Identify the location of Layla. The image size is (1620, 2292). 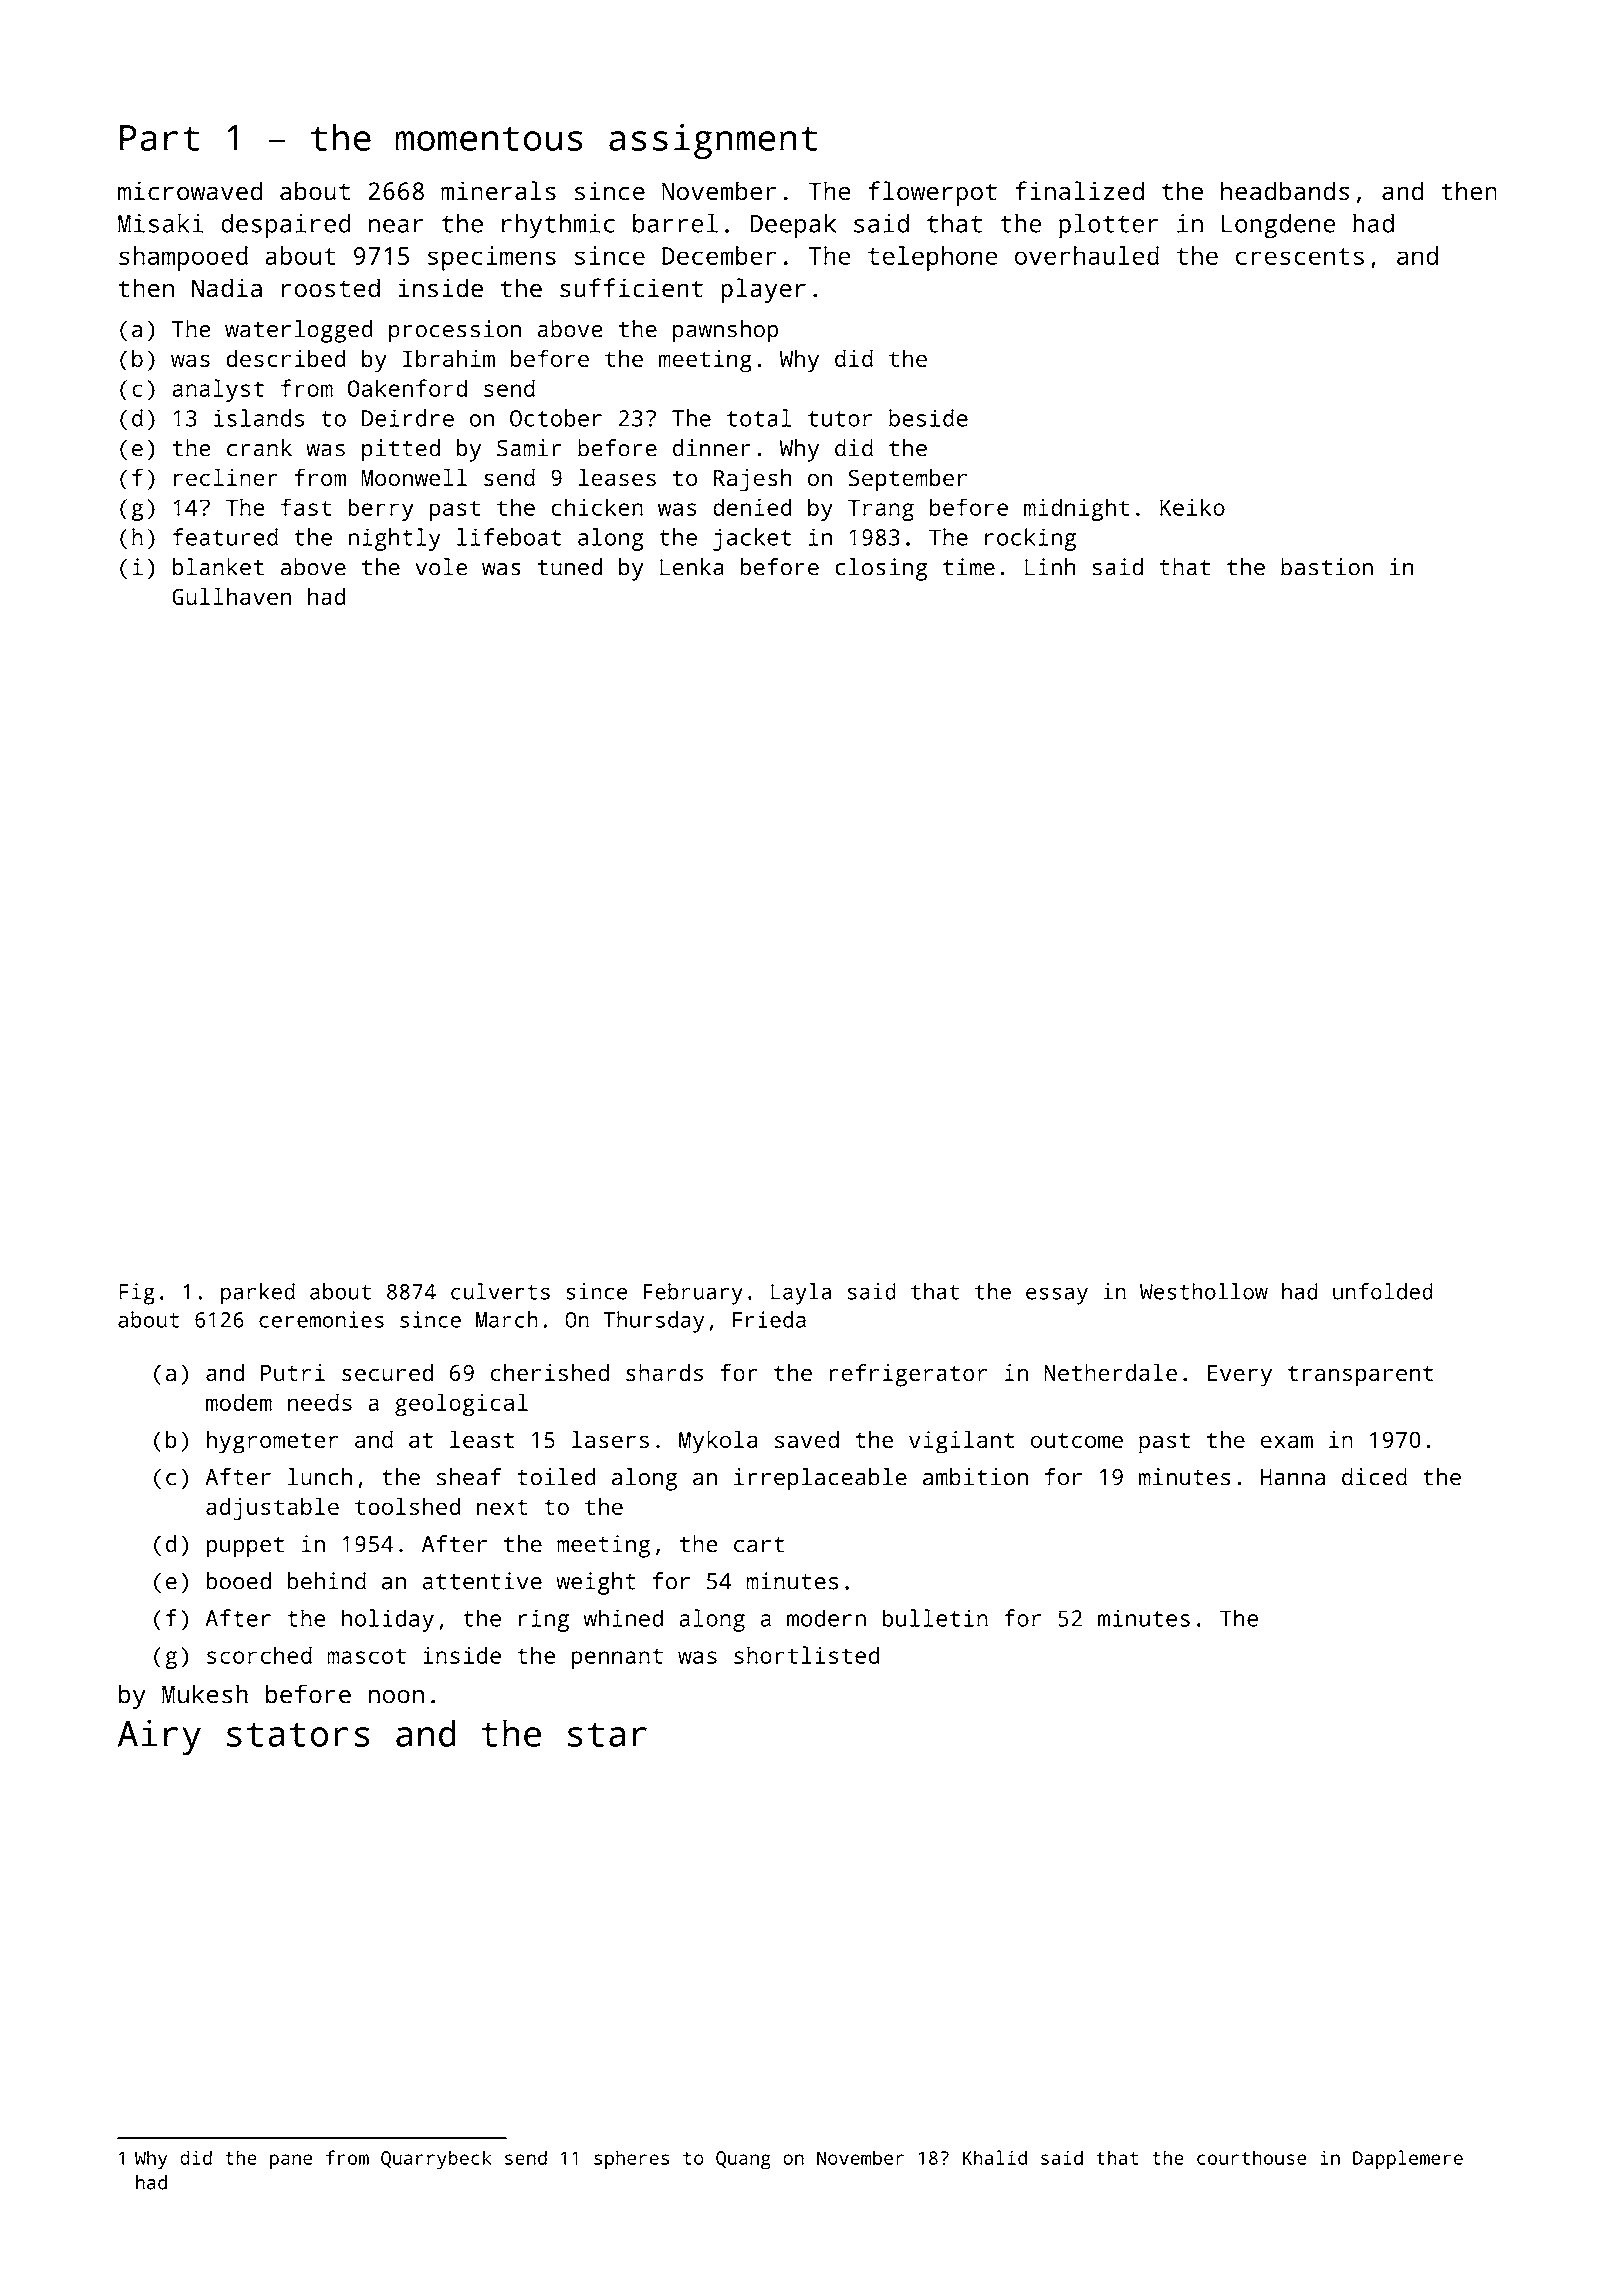
(801, 1294).
